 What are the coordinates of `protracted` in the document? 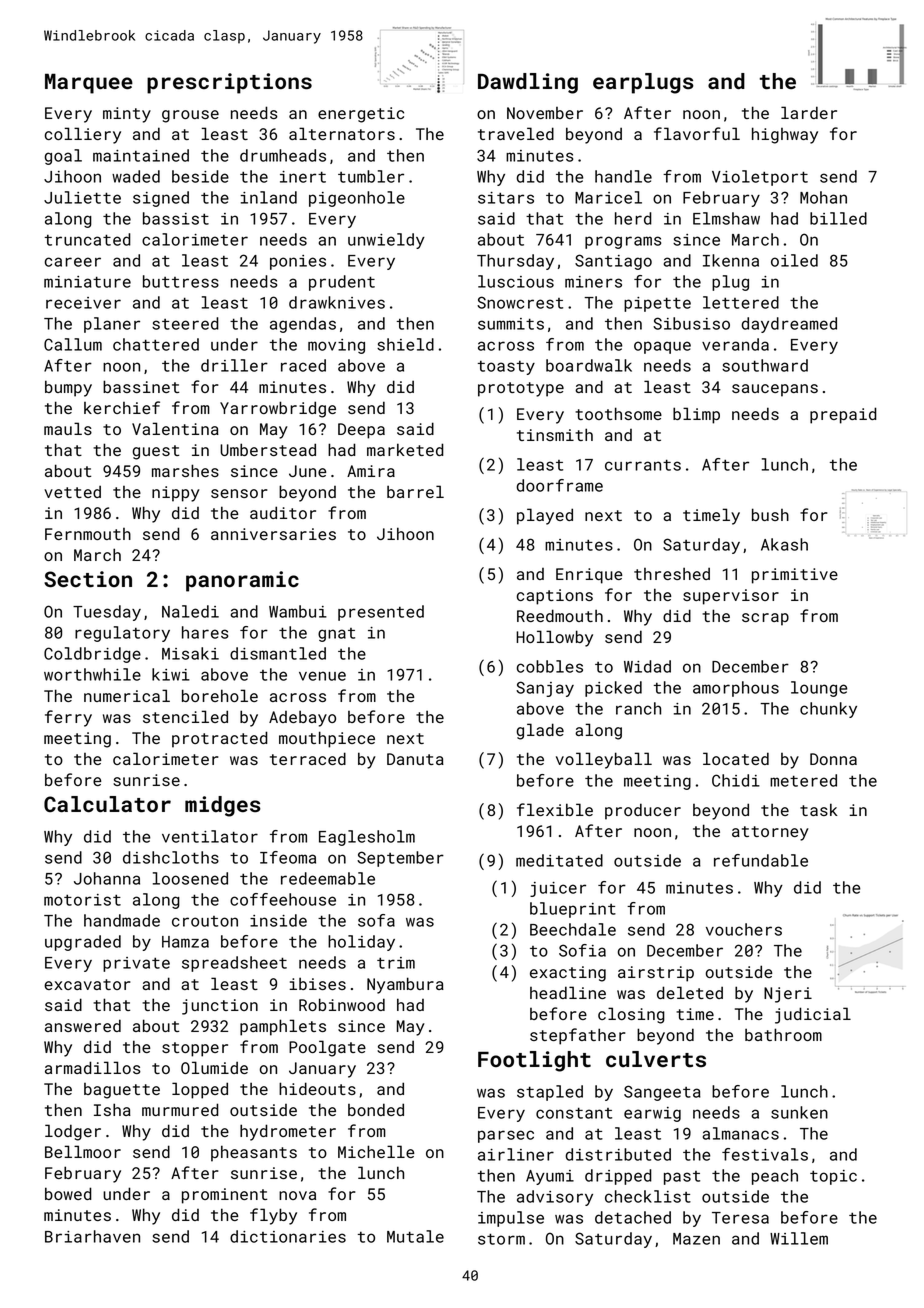 It's located at (220, 739).
